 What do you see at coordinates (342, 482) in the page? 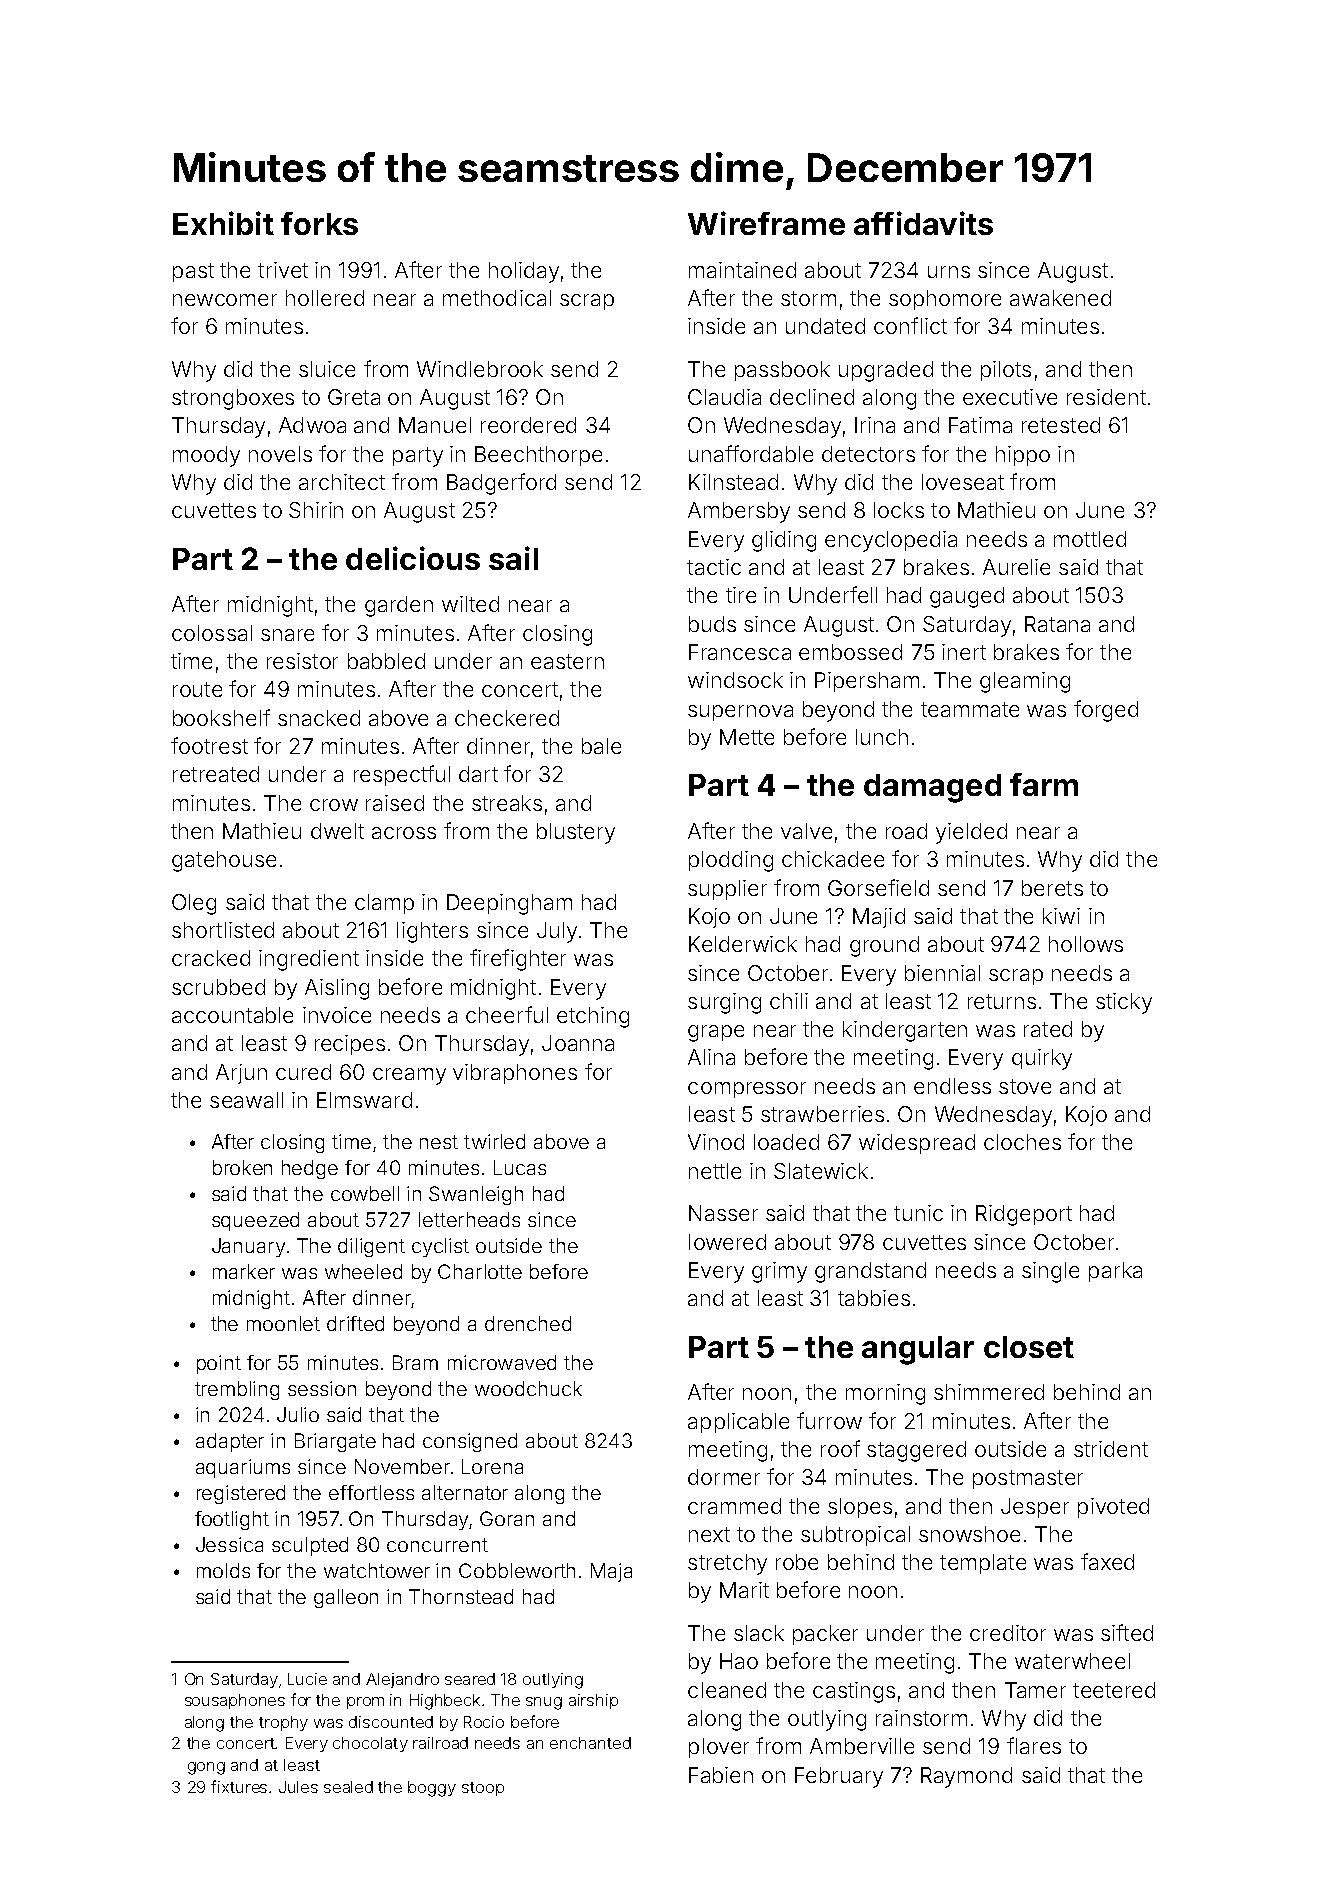
I see `architect` at bounding box center [342, 482].
